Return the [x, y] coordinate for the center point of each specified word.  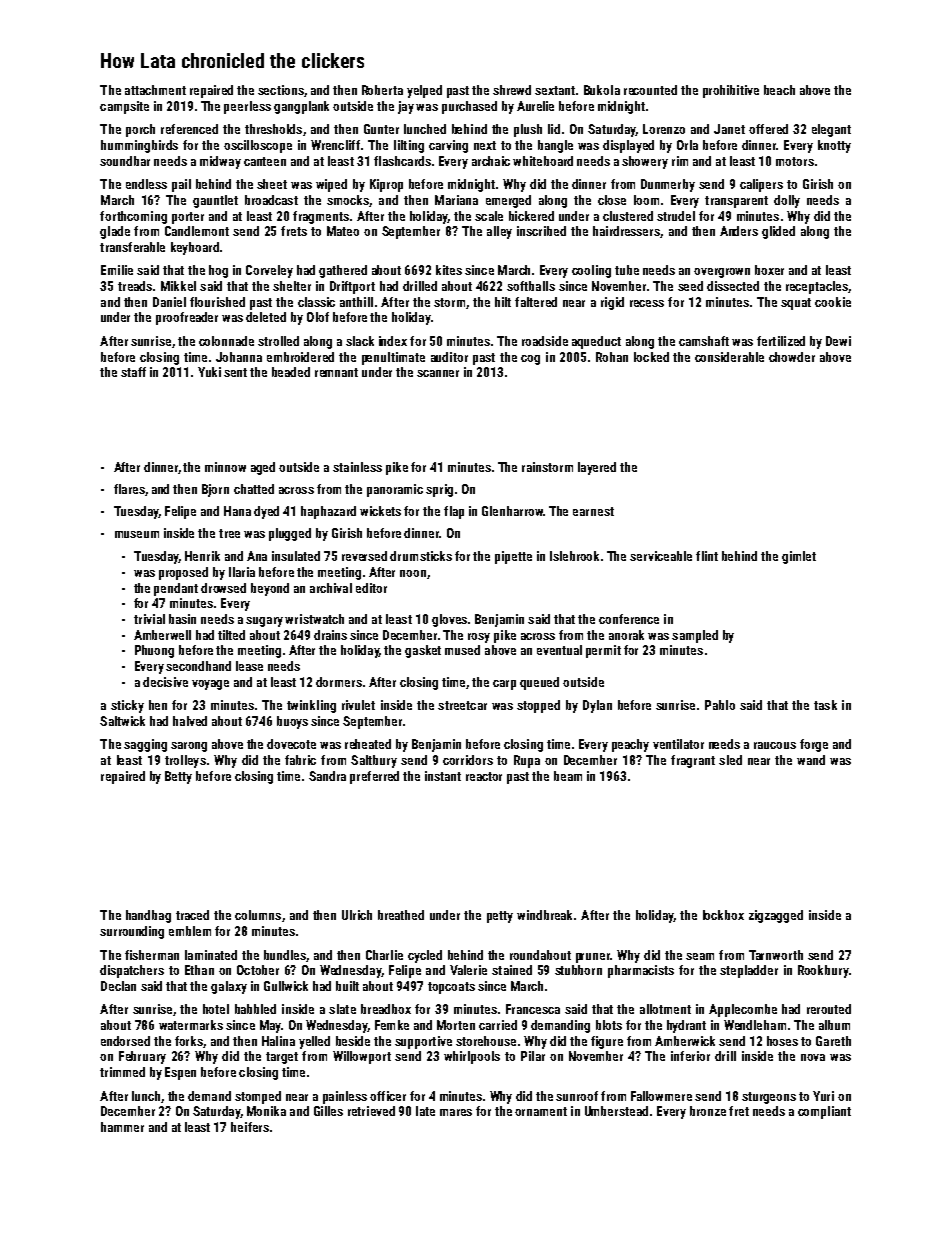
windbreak [544, 915]
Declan [118, 986]
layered [597, 468]
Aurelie [535, 106]
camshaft [704, 341]
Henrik [202, 556]
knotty [834, 146]
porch [140, 130]
